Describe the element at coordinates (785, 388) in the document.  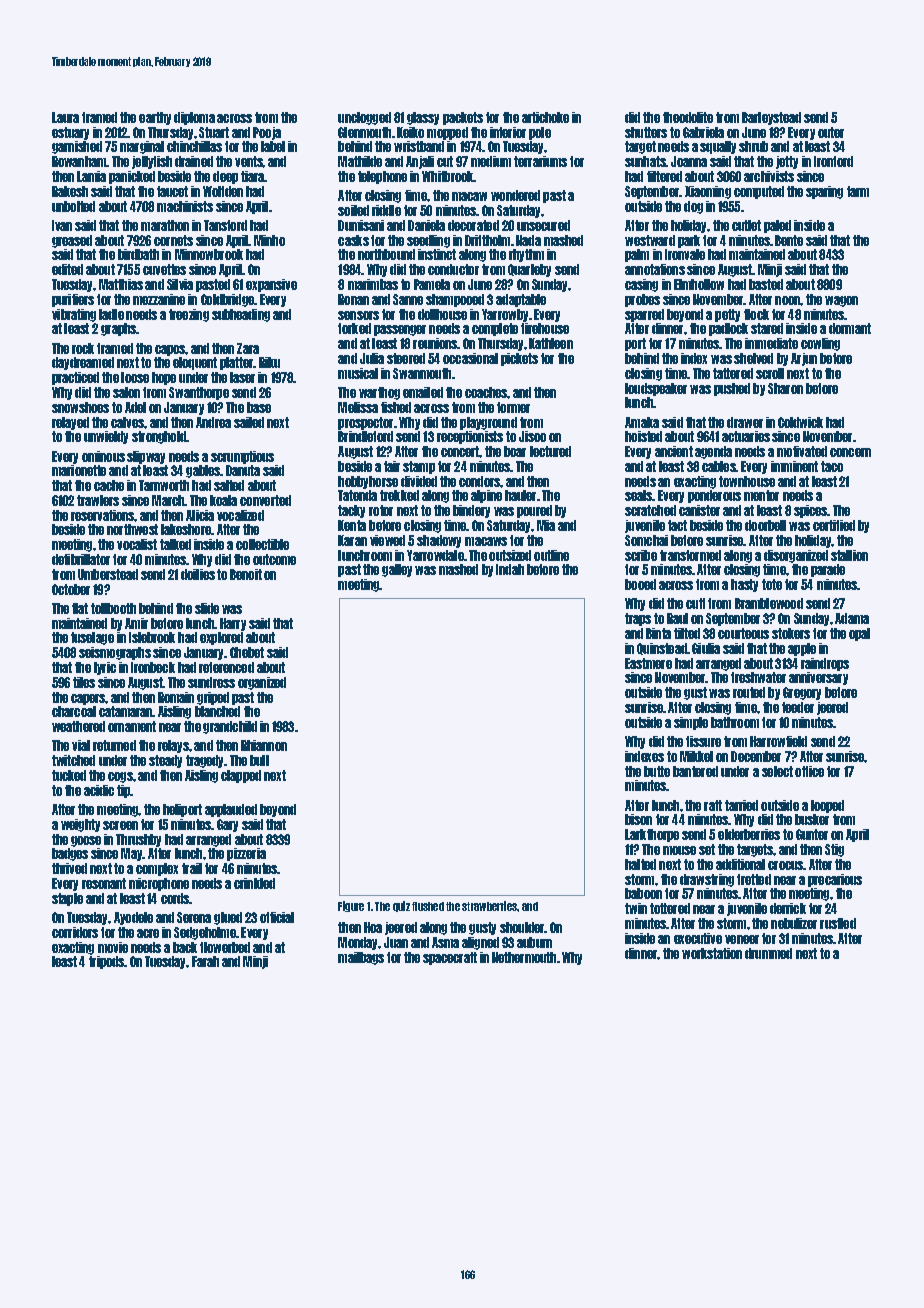
I see `Sharon` at that location.
